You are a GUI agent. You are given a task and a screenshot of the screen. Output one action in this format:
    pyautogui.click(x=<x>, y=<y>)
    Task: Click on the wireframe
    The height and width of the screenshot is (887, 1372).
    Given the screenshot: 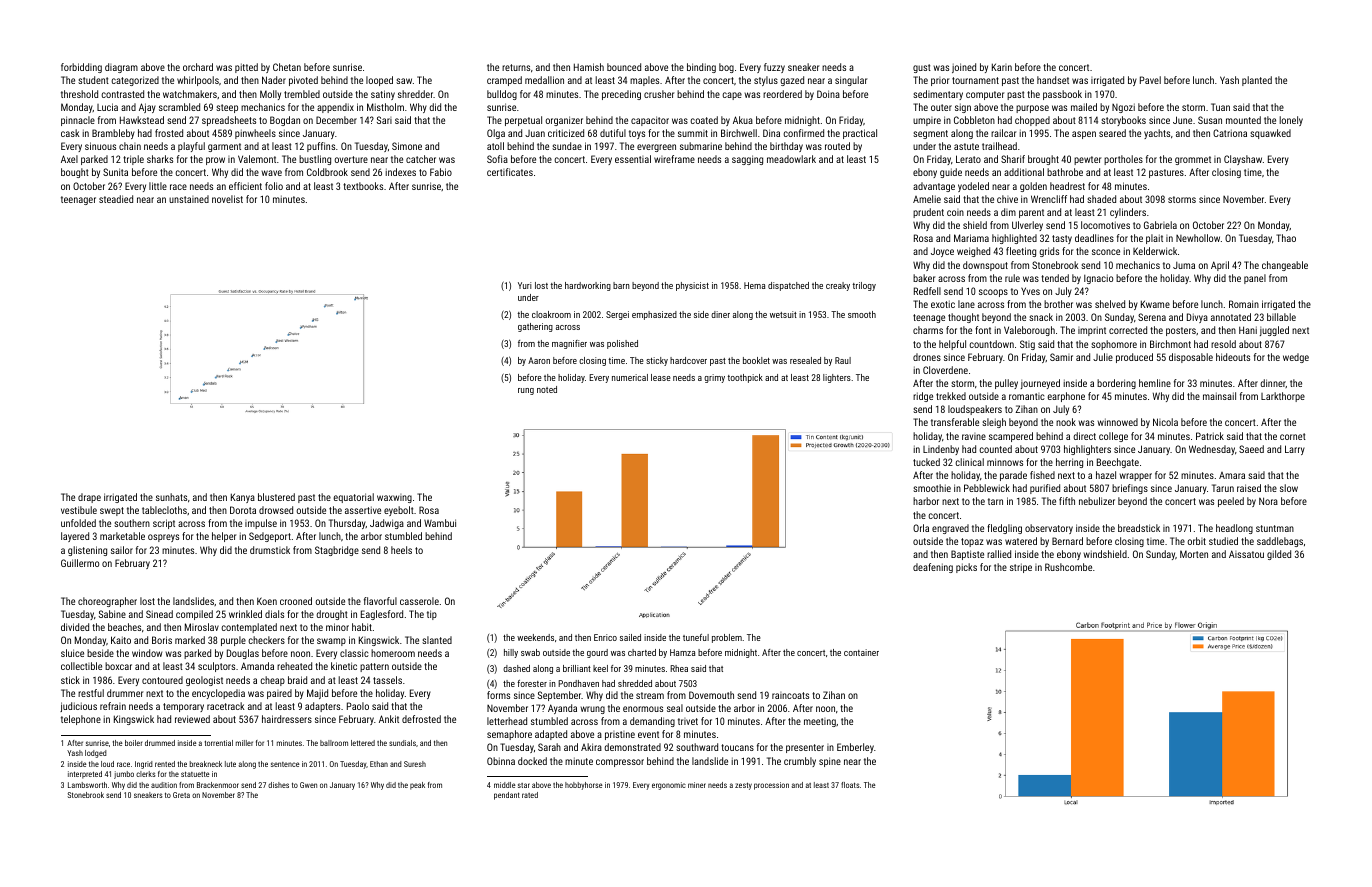 What is the action you would take?
    pyautogui.click(x=674, y=159)
